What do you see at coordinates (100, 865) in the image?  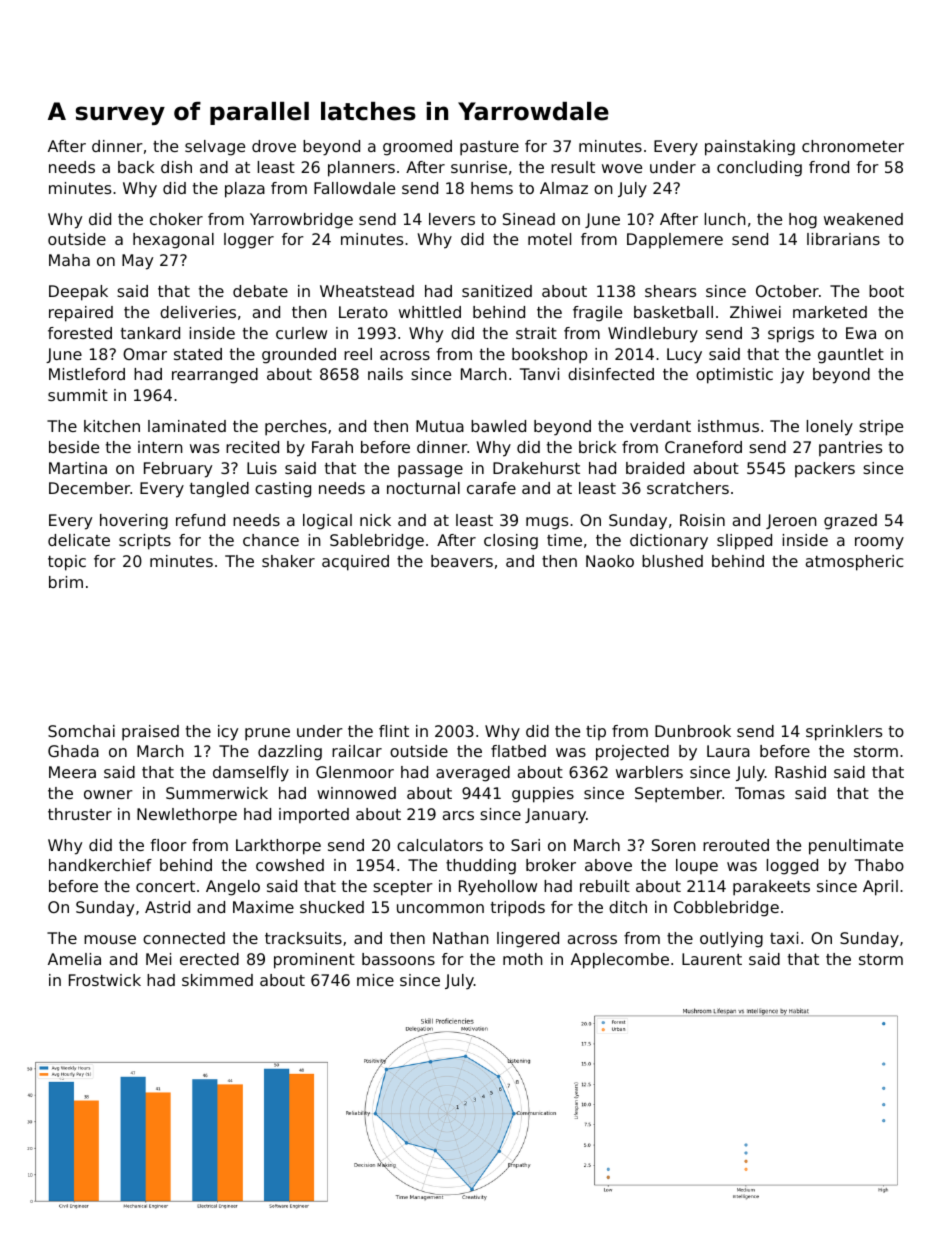 I see `handkerchief` at bounding box center [100, 865].
